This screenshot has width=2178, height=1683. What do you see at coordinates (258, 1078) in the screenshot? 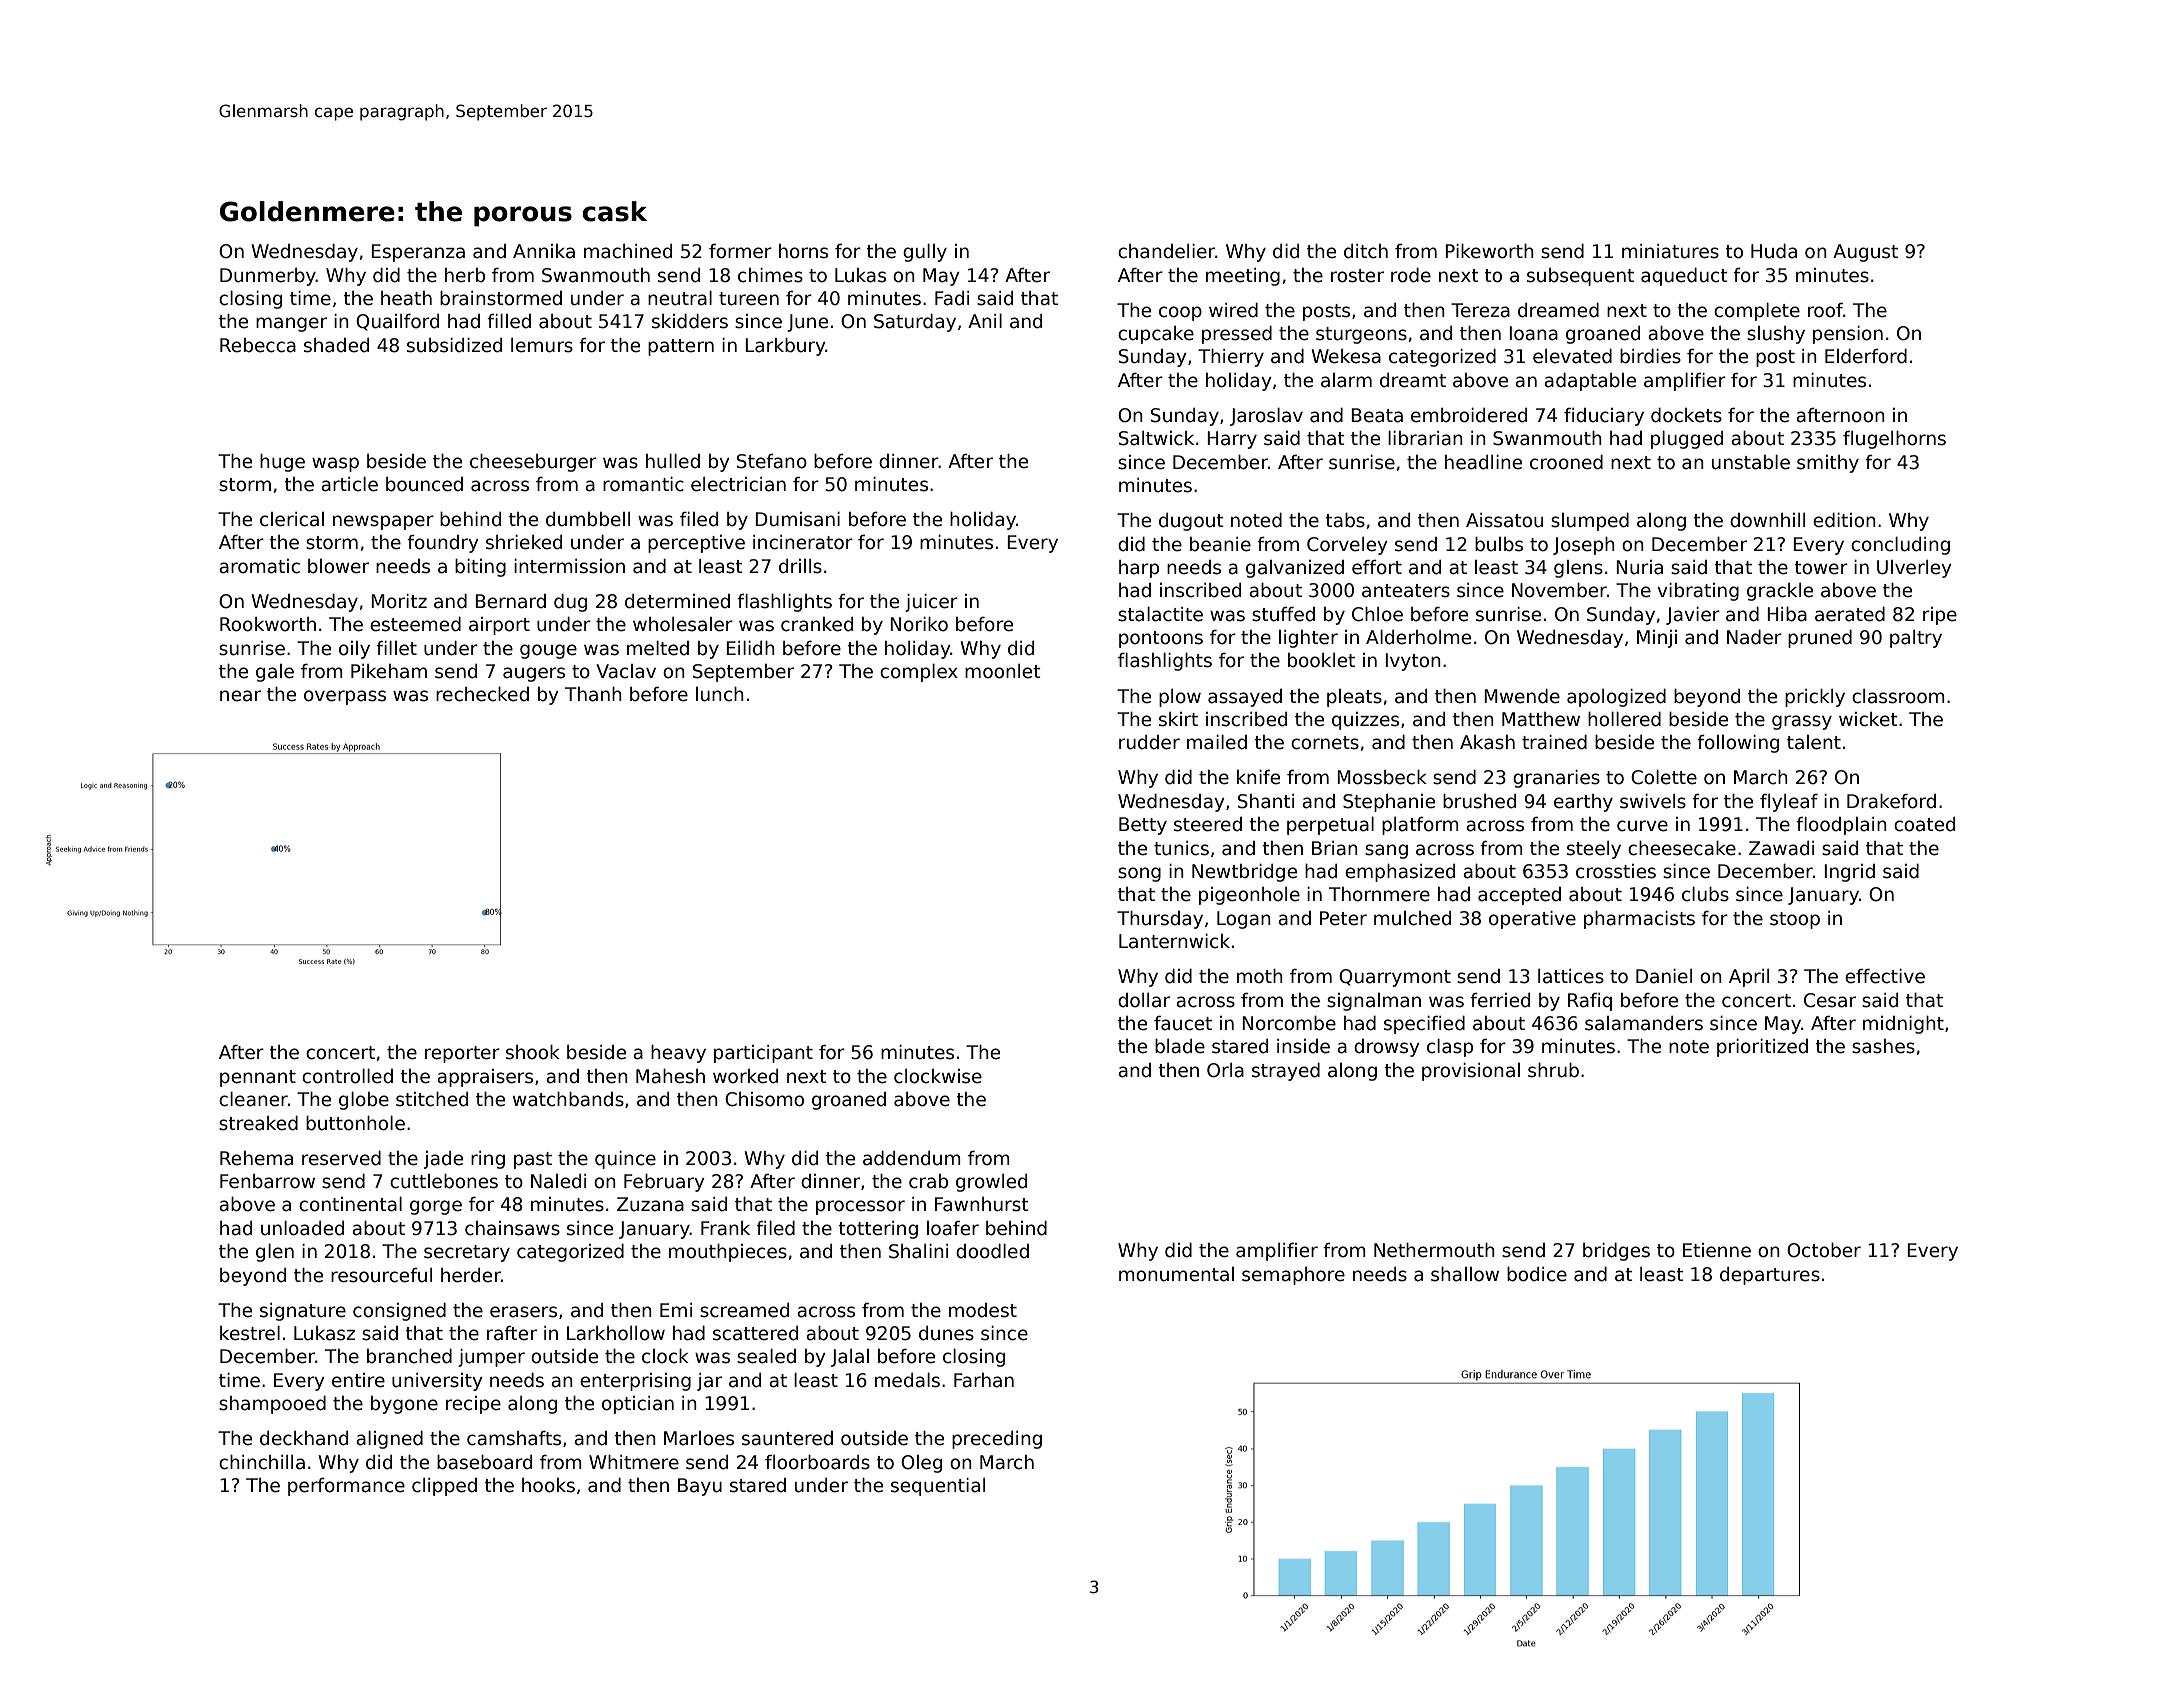
I see `pennant` at bounding box center [258, 1078].
